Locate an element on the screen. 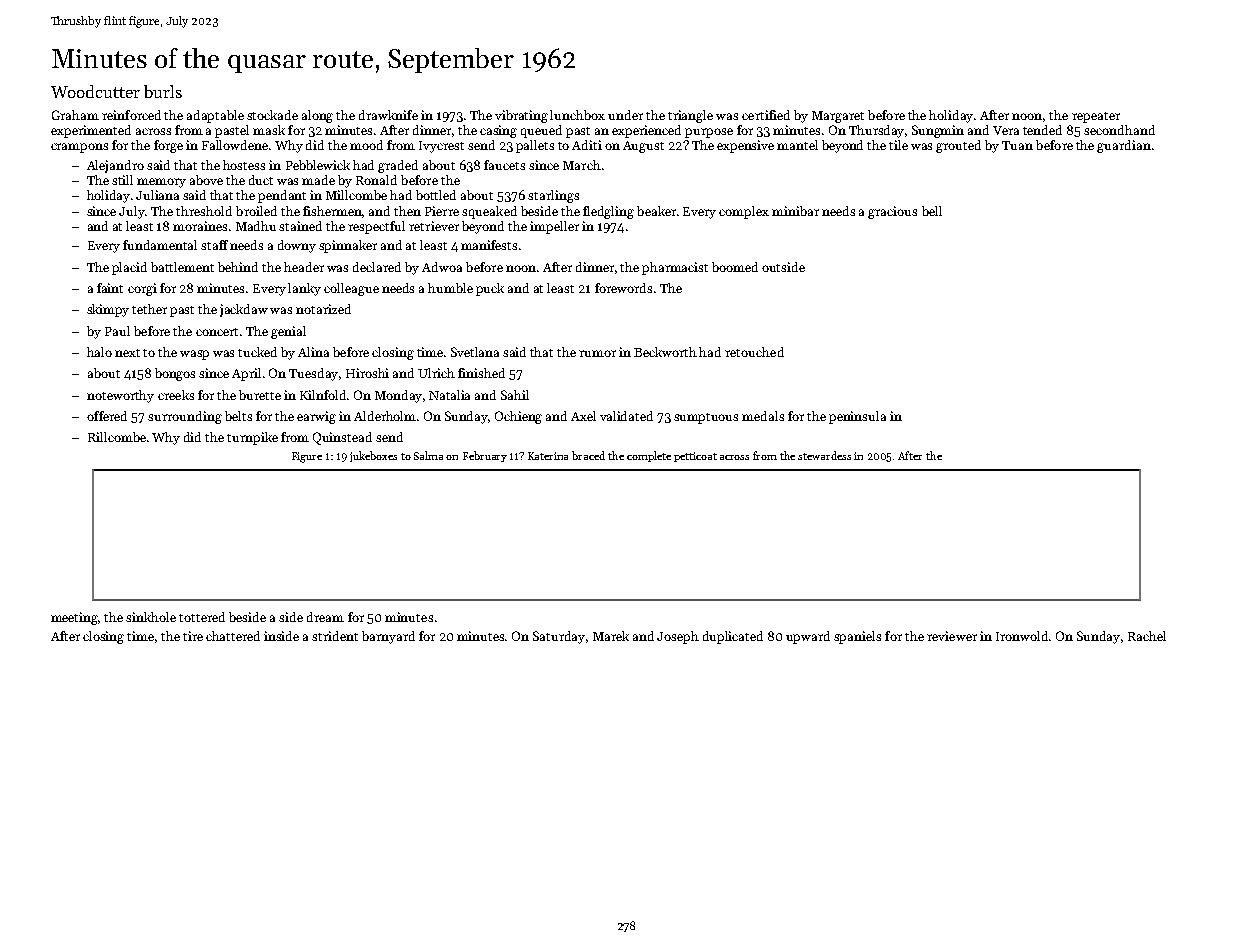 This screenshot has height=952, width=1233. bell is located at coordinates (932, 211).
